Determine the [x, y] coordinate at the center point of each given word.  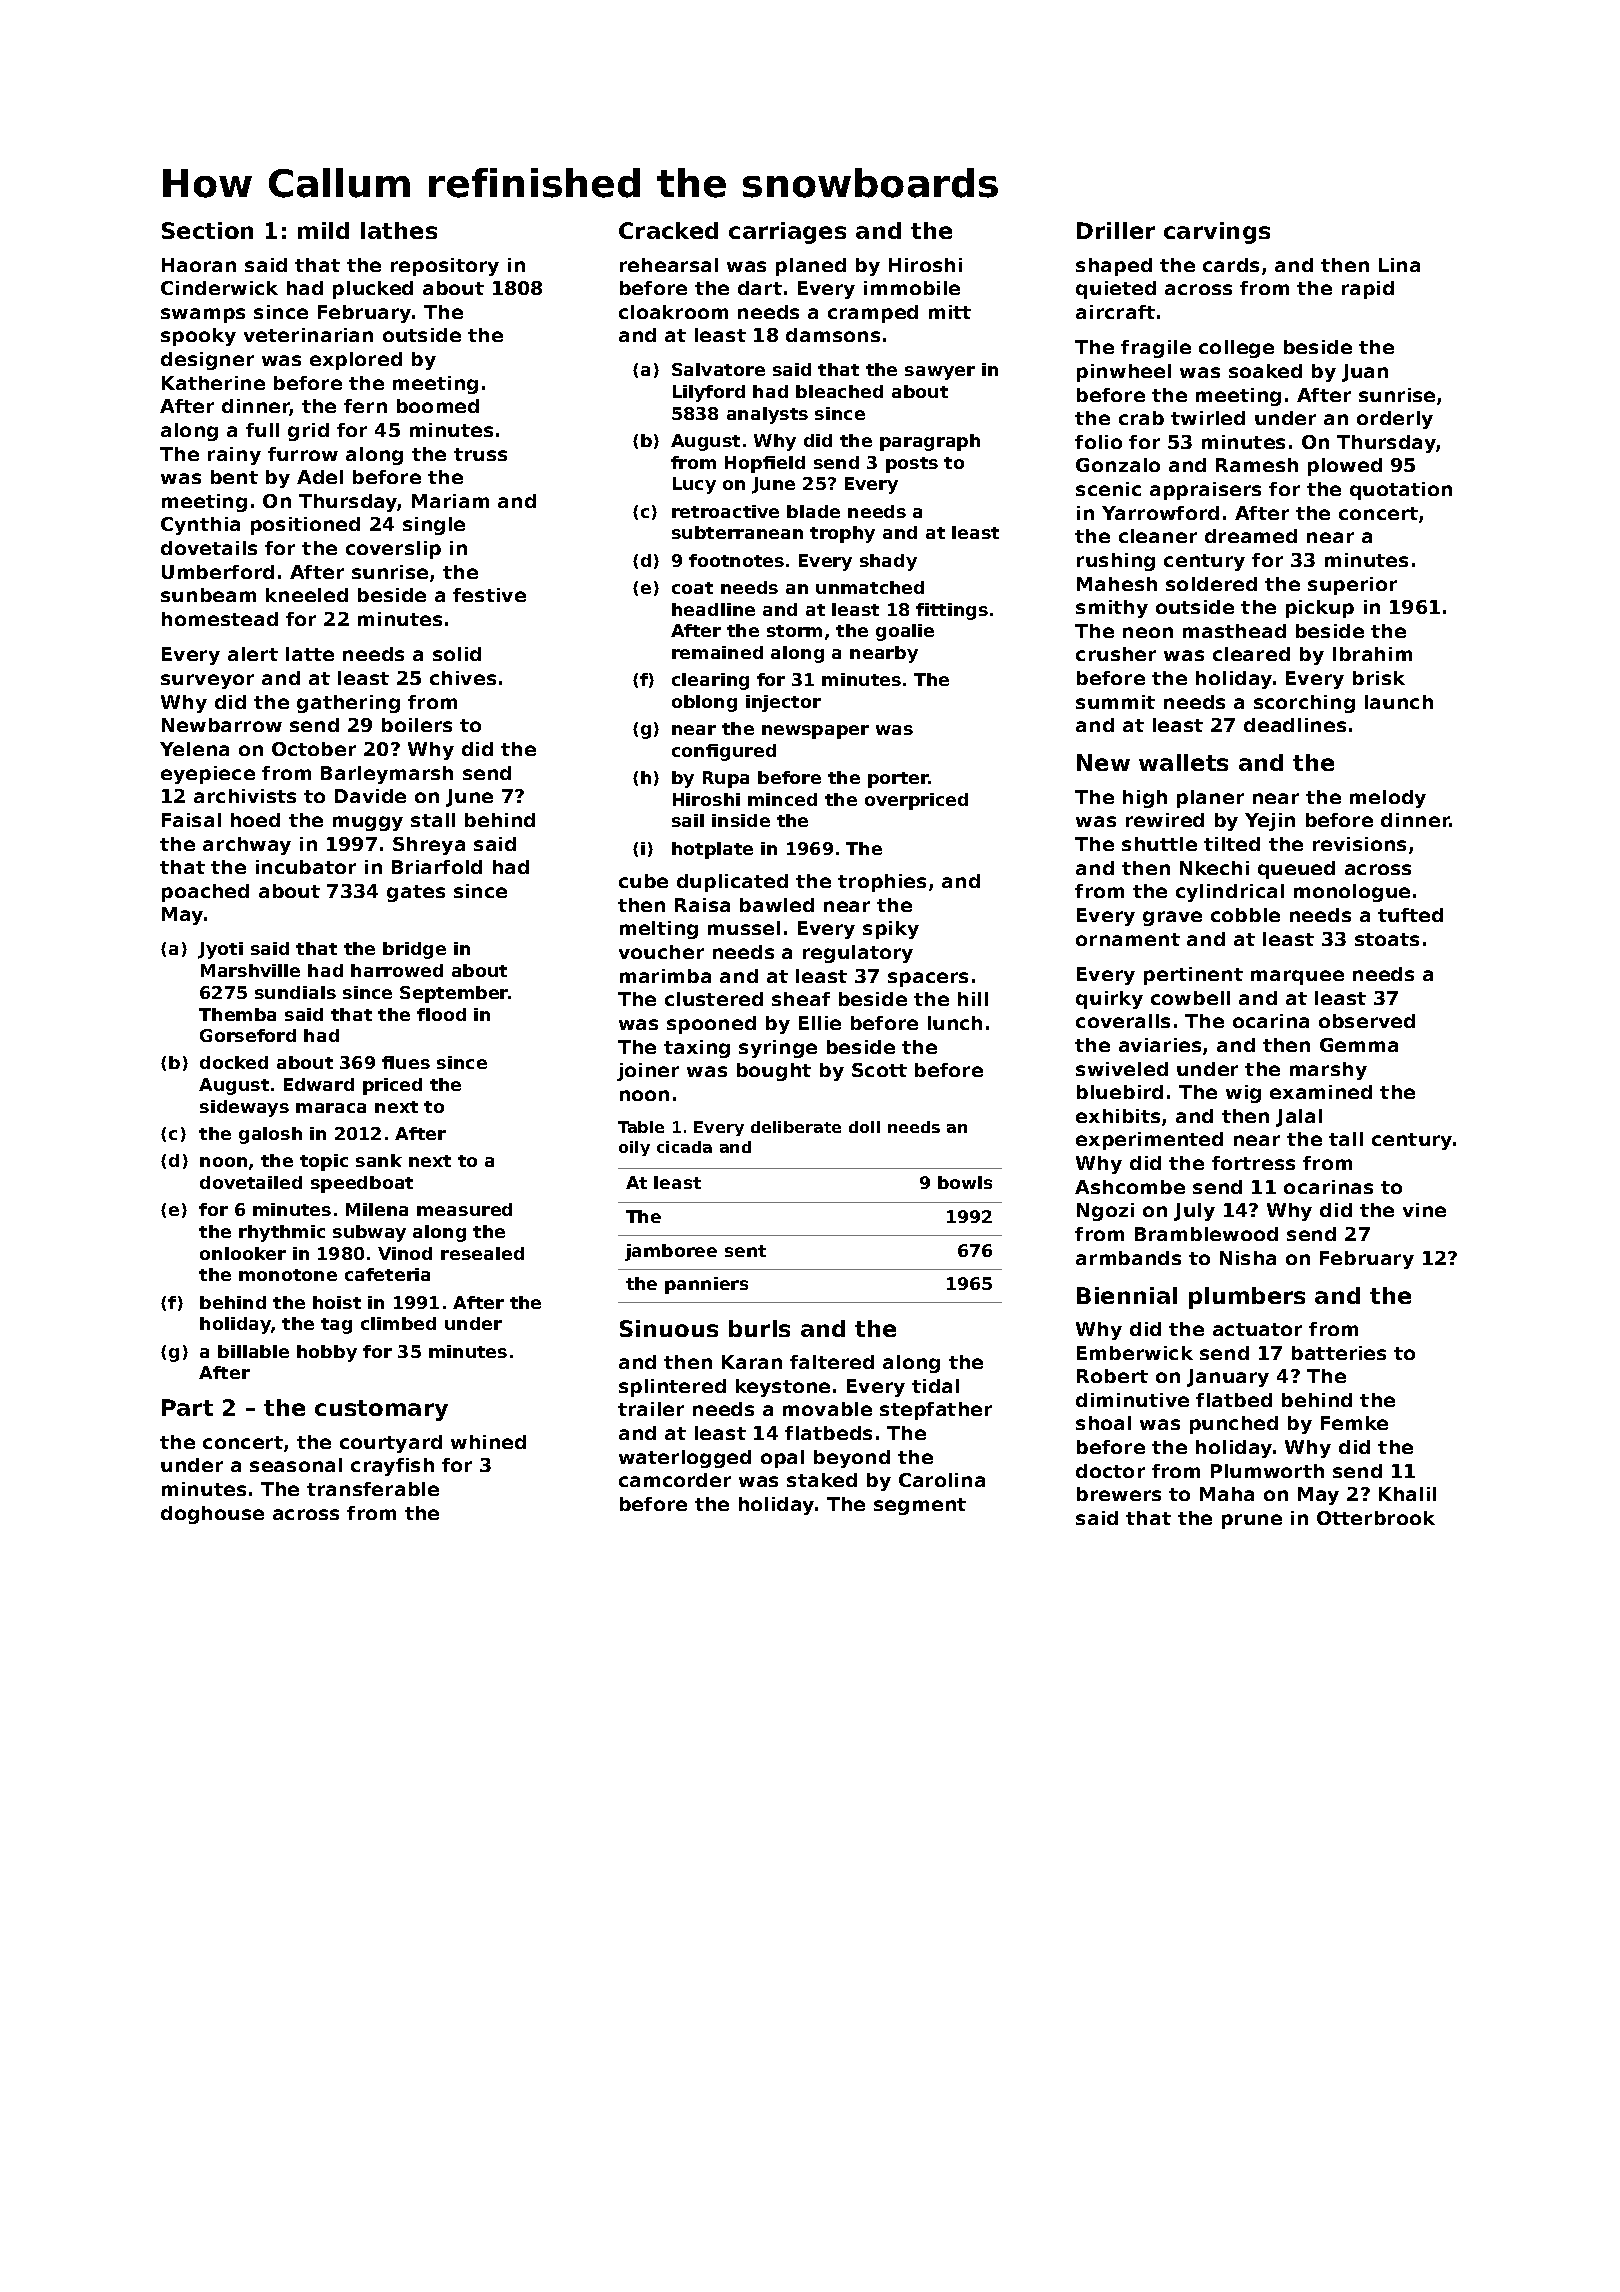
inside [741, 820]
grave [1172, 918]
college [1236, 349]
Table [641, 1127]
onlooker [243, 1253]
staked [822, 1480]
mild [323, 230]
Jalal [1299, 1118]
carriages [787, 233]
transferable [373, 1489]
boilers [417, 725]
